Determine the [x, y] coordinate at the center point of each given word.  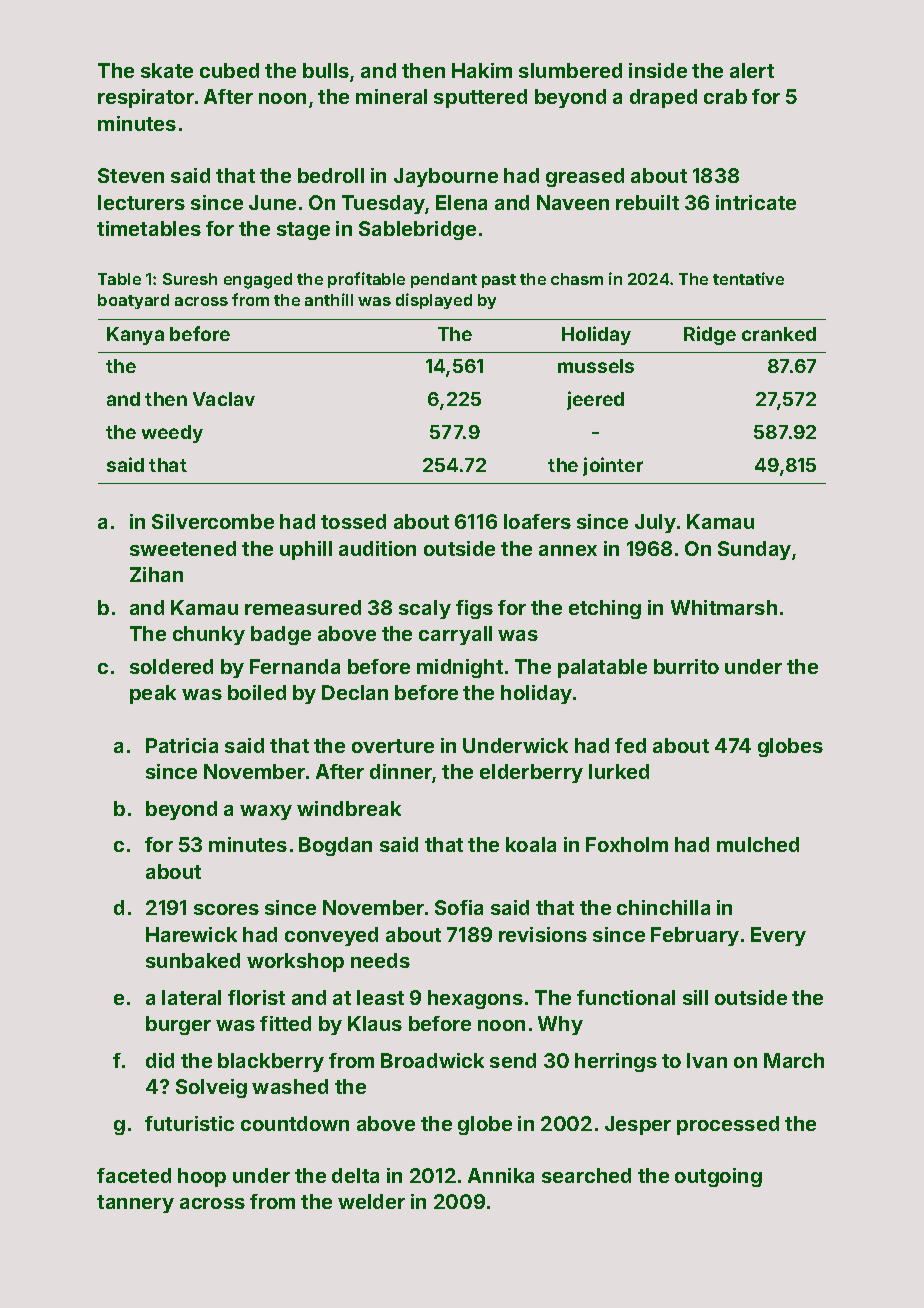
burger [178, 1025]
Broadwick [432, 1060]
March [794, 1060]
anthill [329, 299]
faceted [134, 1175]
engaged [258, 281]
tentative [748, 278]
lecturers [141, 202]
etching [605, 609]
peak [153, 694]
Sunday [754, 550]
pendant [444, 280]
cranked [779, 334]
